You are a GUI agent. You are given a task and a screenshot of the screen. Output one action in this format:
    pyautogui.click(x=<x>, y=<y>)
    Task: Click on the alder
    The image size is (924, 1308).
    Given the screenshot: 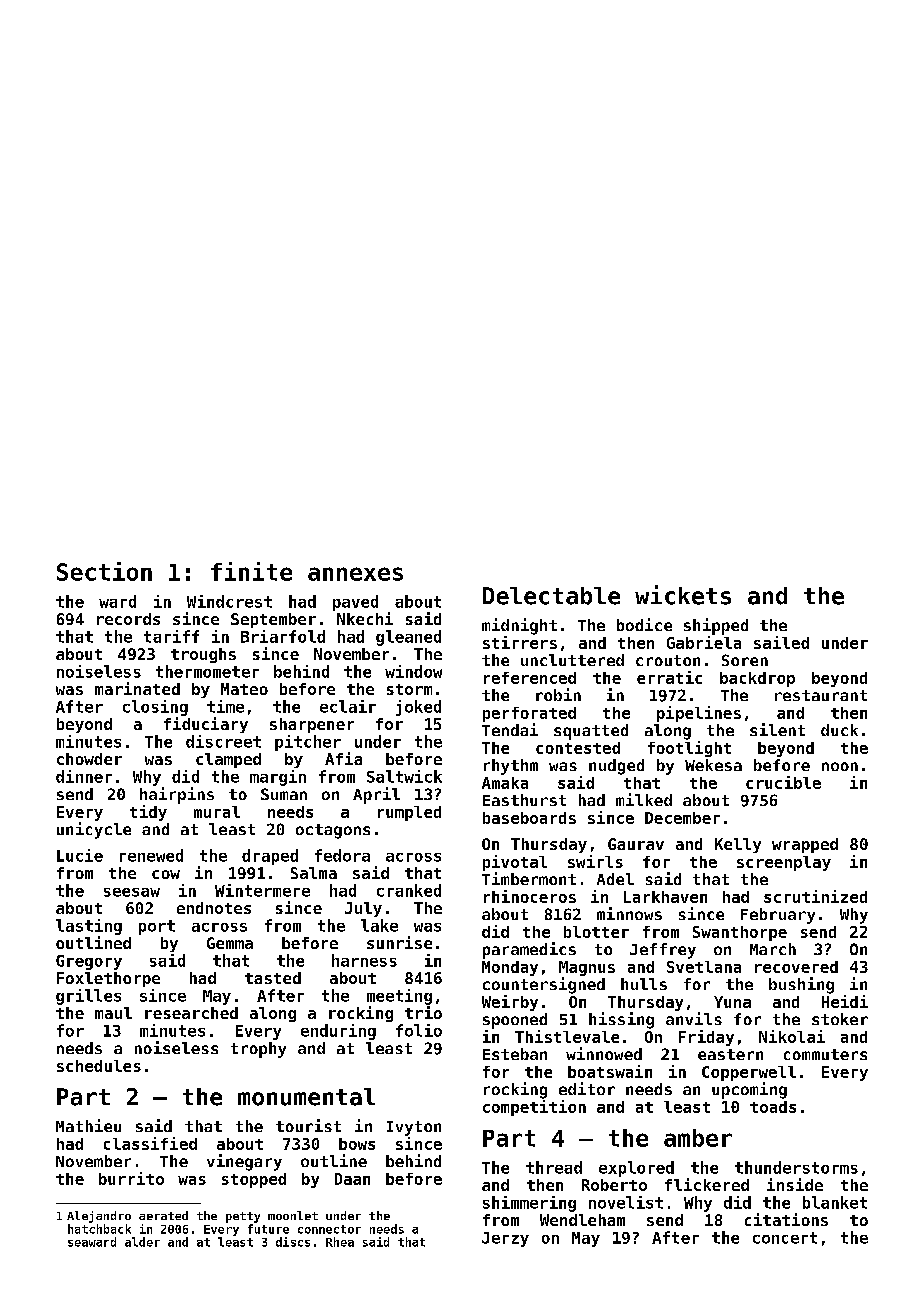 What is the action you would take?
    pyautogui.click(x=142, y=1242)
